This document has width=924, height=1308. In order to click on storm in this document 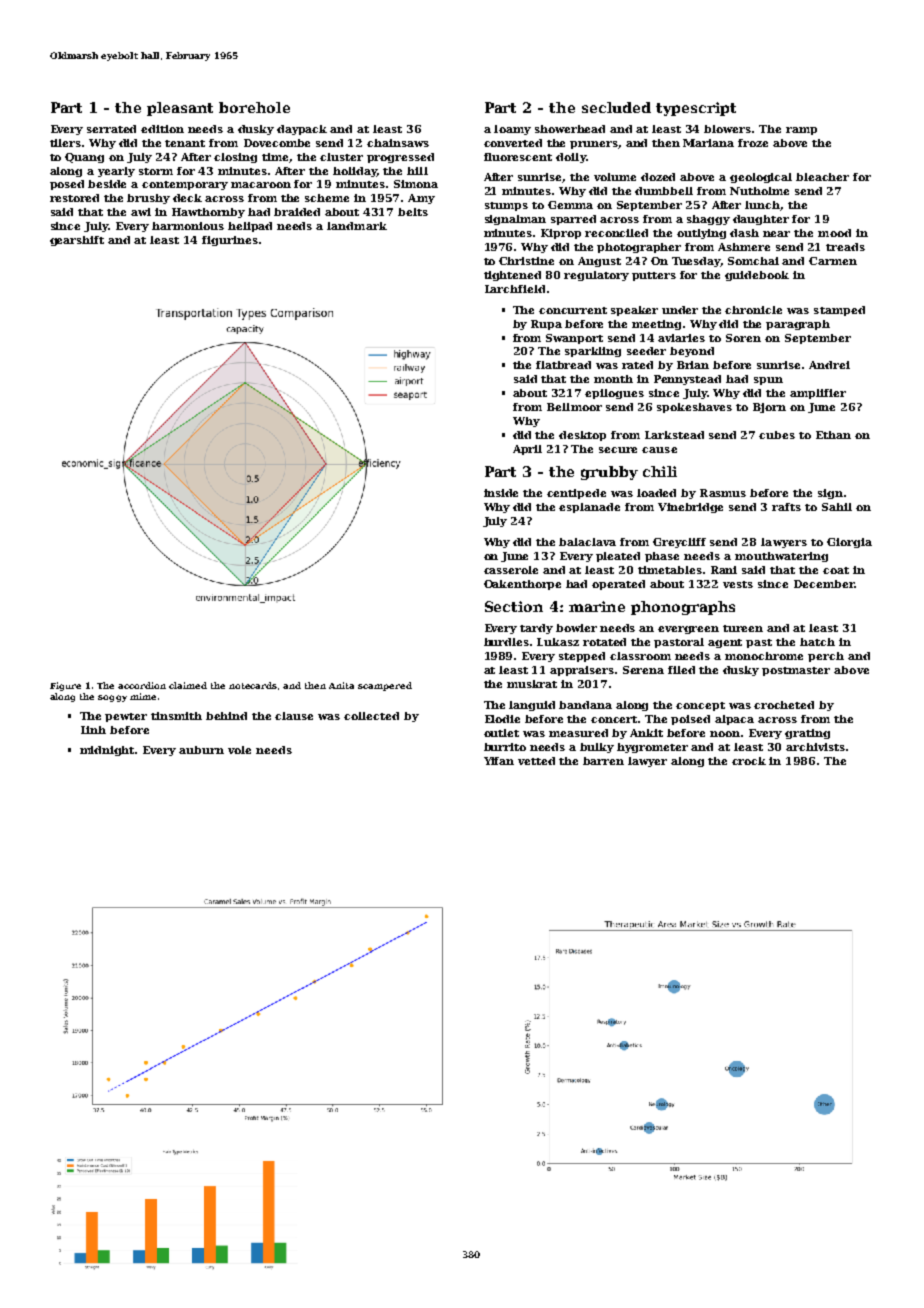, I will do `click(156, 171)`.
